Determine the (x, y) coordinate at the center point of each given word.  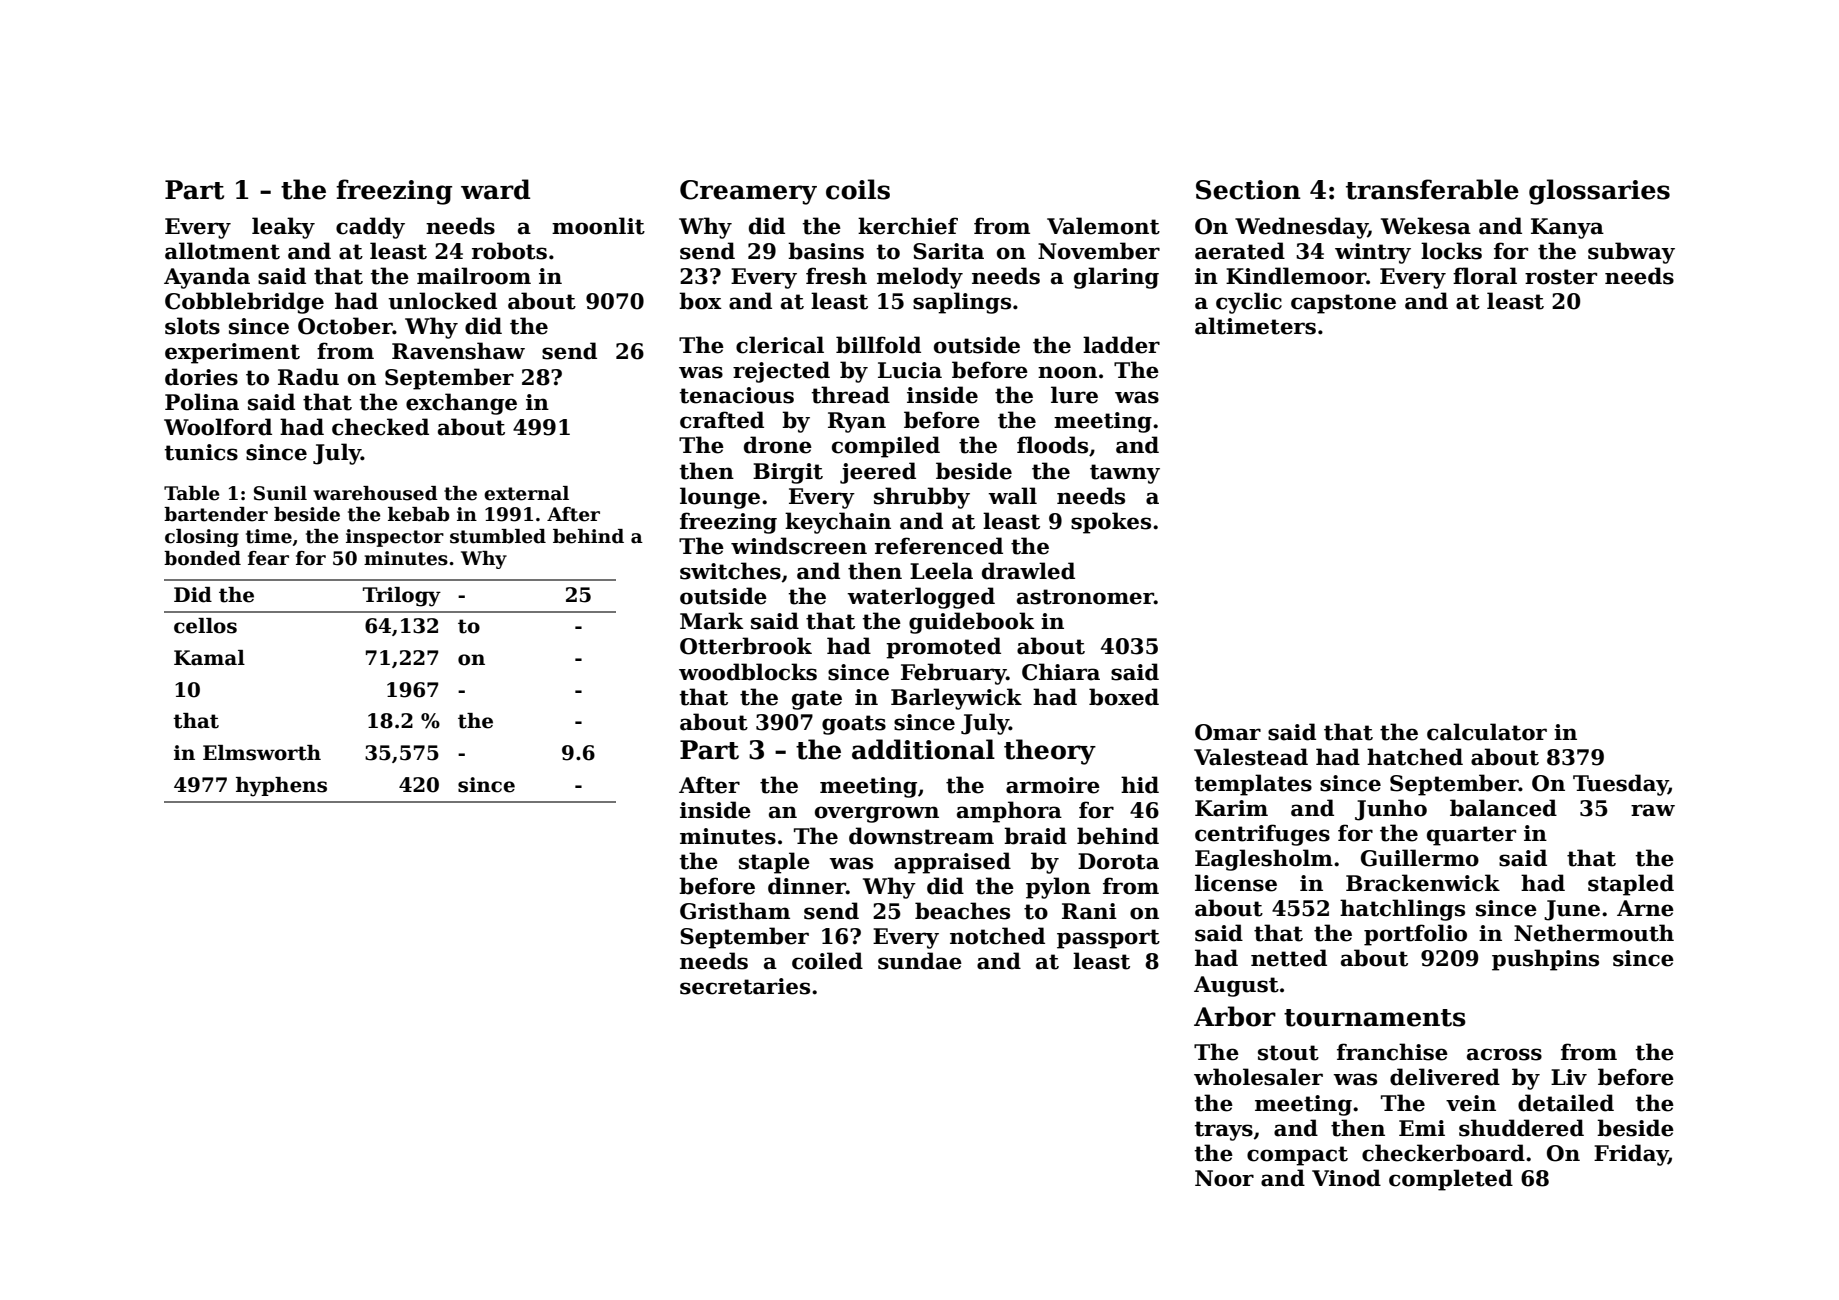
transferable (1432, 189)
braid (1035, 836)
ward (495, 189)
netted (1289, 958)
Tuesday (1620, 785)
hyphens (281, 787)
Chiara (1061, 672)
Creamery (748, 192)
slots (192, 326)
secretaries (745, 986)
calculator (1487, 732)
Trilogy (402, 597)
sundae (920, 961)
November (1099, 251)
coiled (827, 961)
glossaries (1599, 192)
